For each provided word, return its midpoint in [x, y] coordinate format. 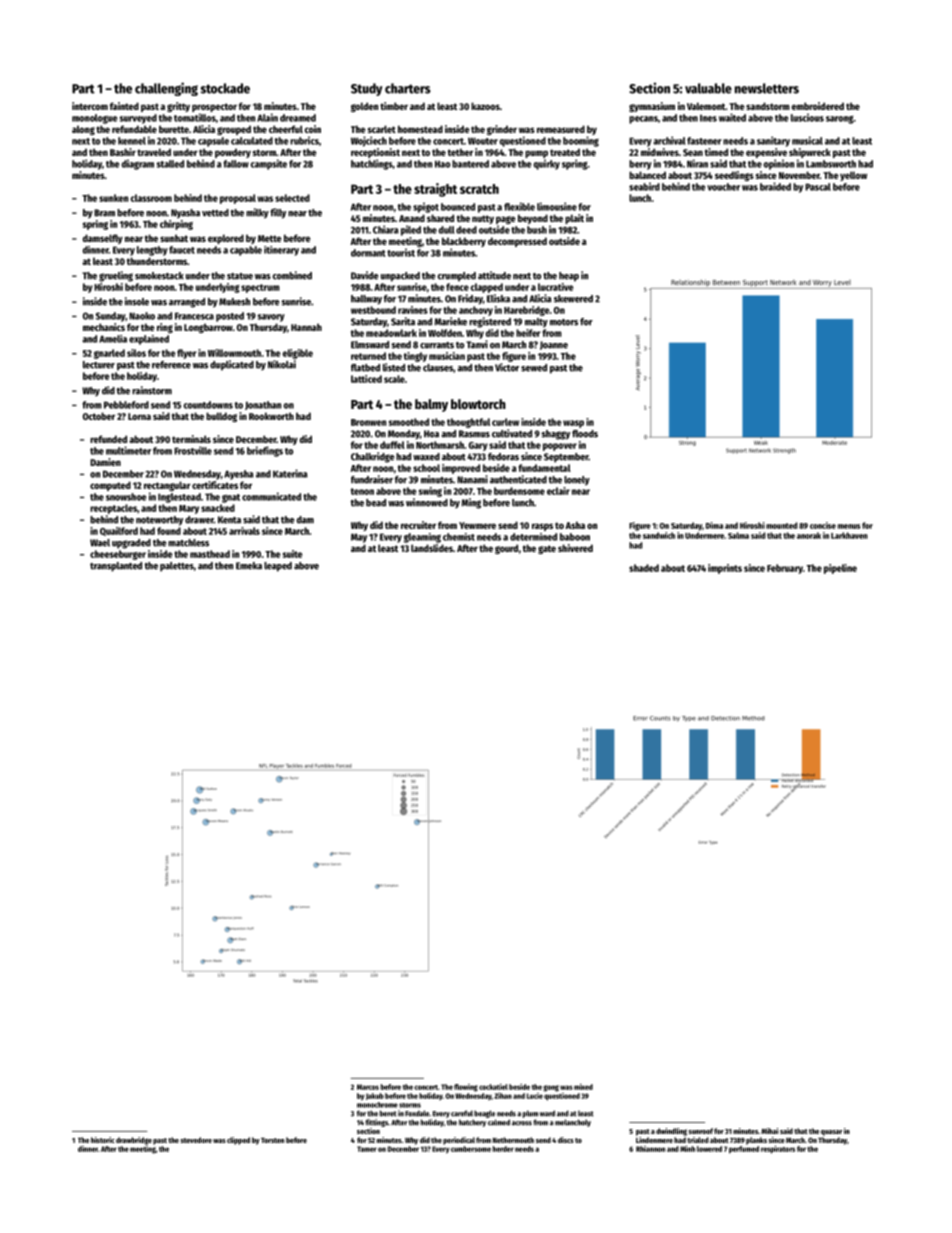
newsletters [767, 88]
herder [503, 1149]
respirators [778, 1149]
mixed [583, 1087]
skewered [573, 299]
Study [366, 89]
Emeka [249, 566]
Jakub [375, 1096]
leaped [278, 567]
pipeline [840, 569]
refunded [108, 439]
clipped [238, 1141]
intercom [90, 106]
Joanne [554, 345]
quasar [831, 1133]
